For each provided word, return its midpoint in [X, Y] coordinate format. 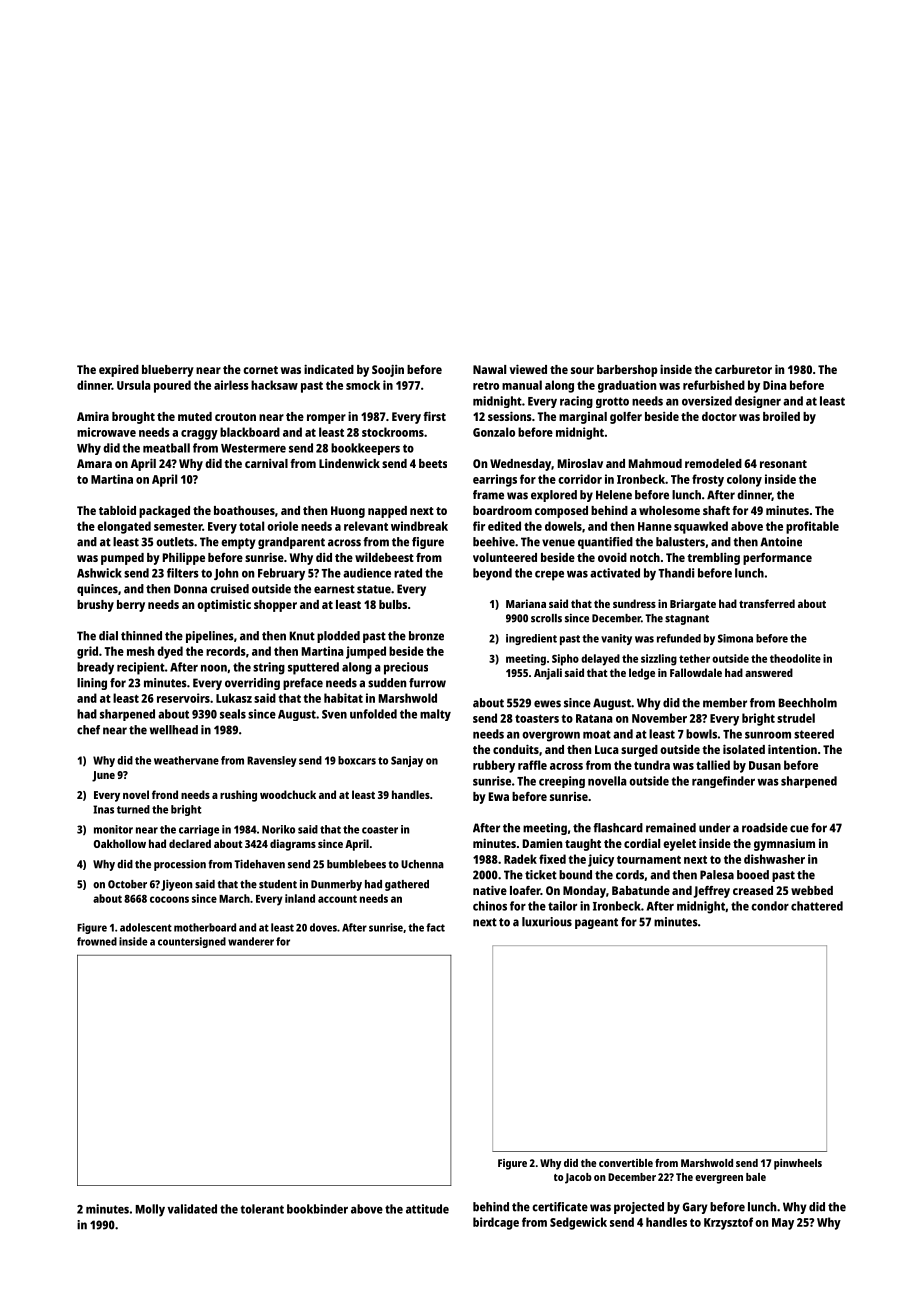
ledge [642, 674]
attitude [427, 1209]
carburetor [743, 369]
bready [95, 668]
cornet [260, 370]
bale [756, 1177]
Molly [150, 1210]
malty [435, 715]
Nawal [489, 369]
